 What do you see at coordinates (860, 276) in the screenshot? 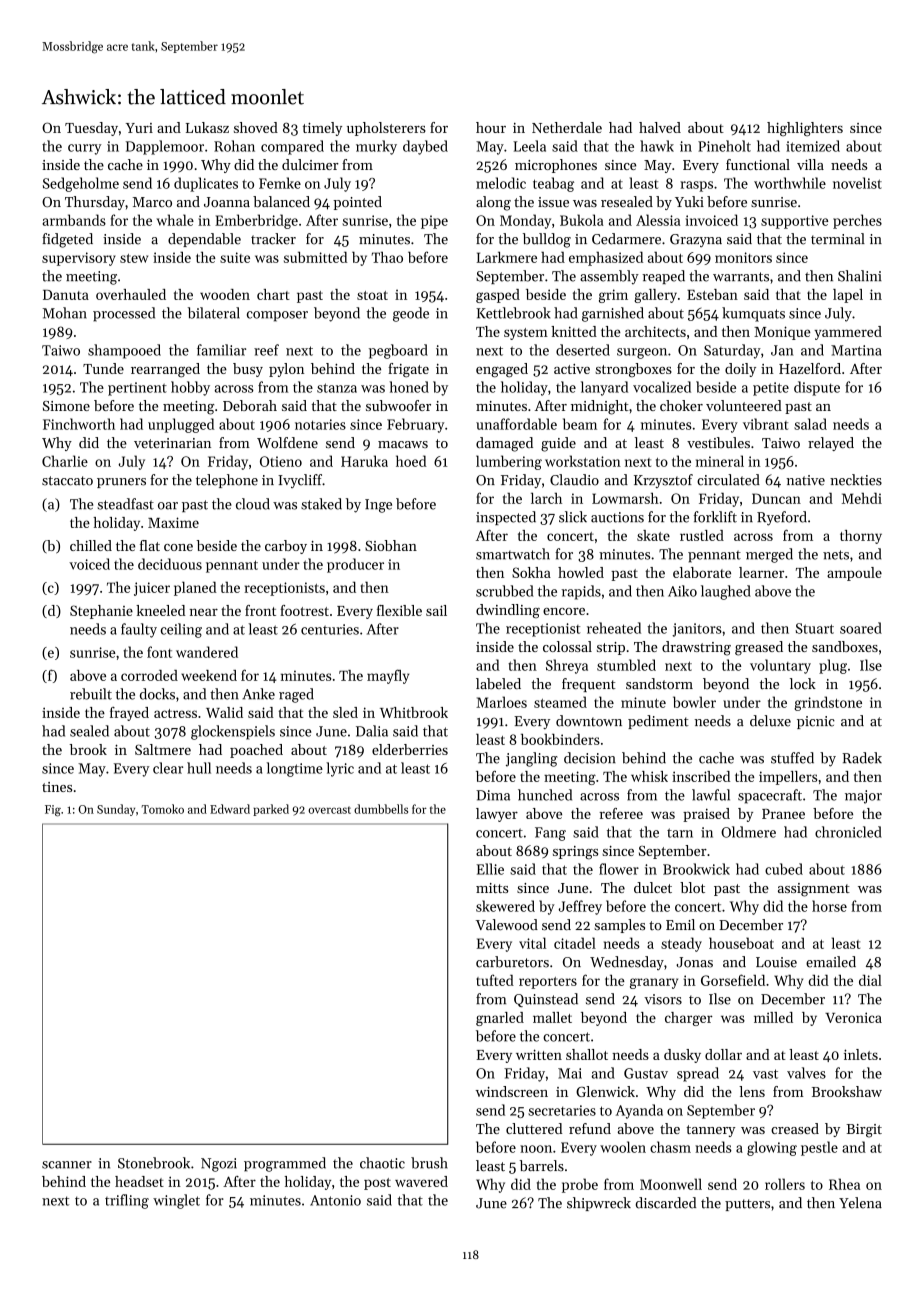
I see `Shalini` at bounding box center [860, 276].
